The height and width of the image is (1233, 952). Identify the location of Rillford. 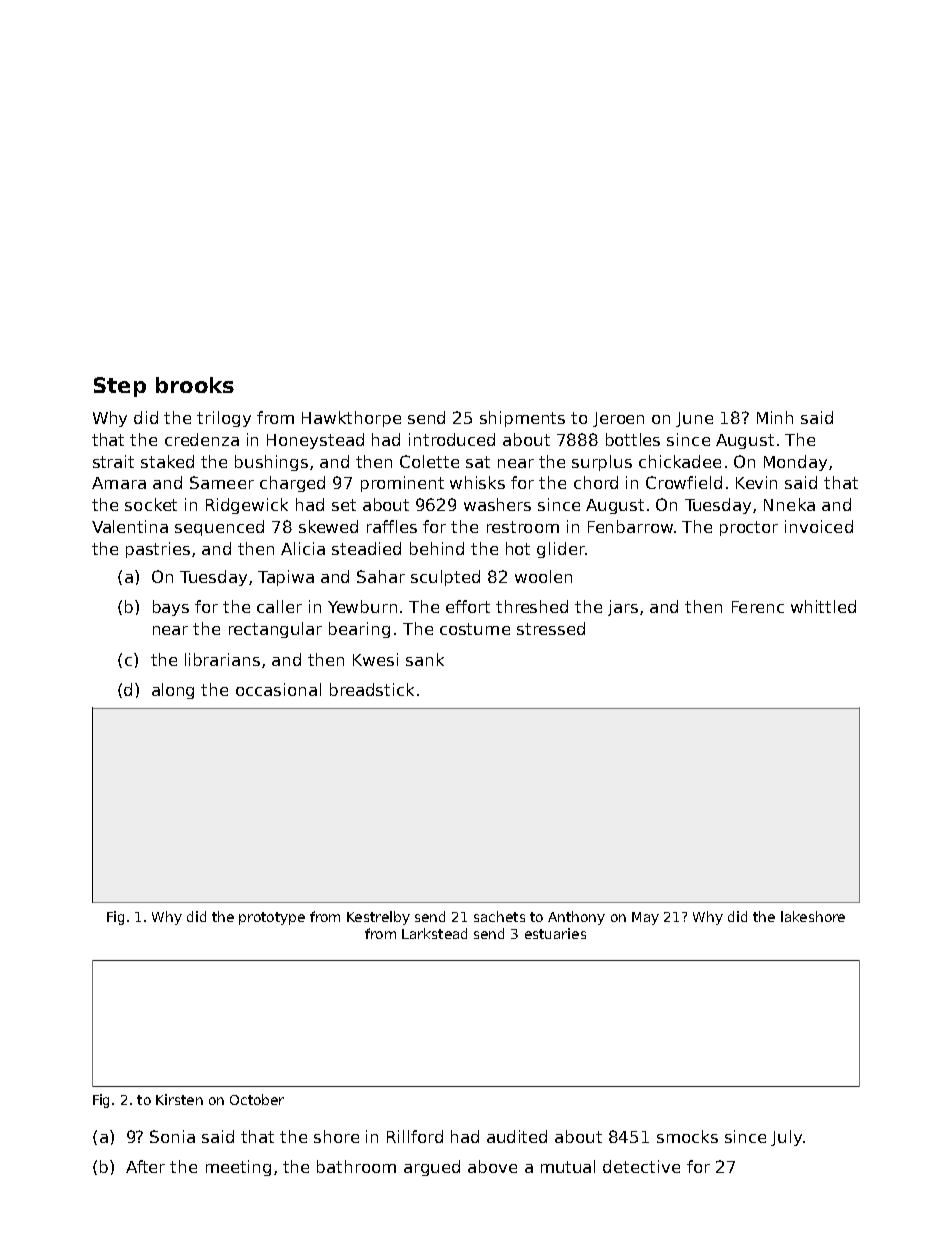
(415, 1136).
